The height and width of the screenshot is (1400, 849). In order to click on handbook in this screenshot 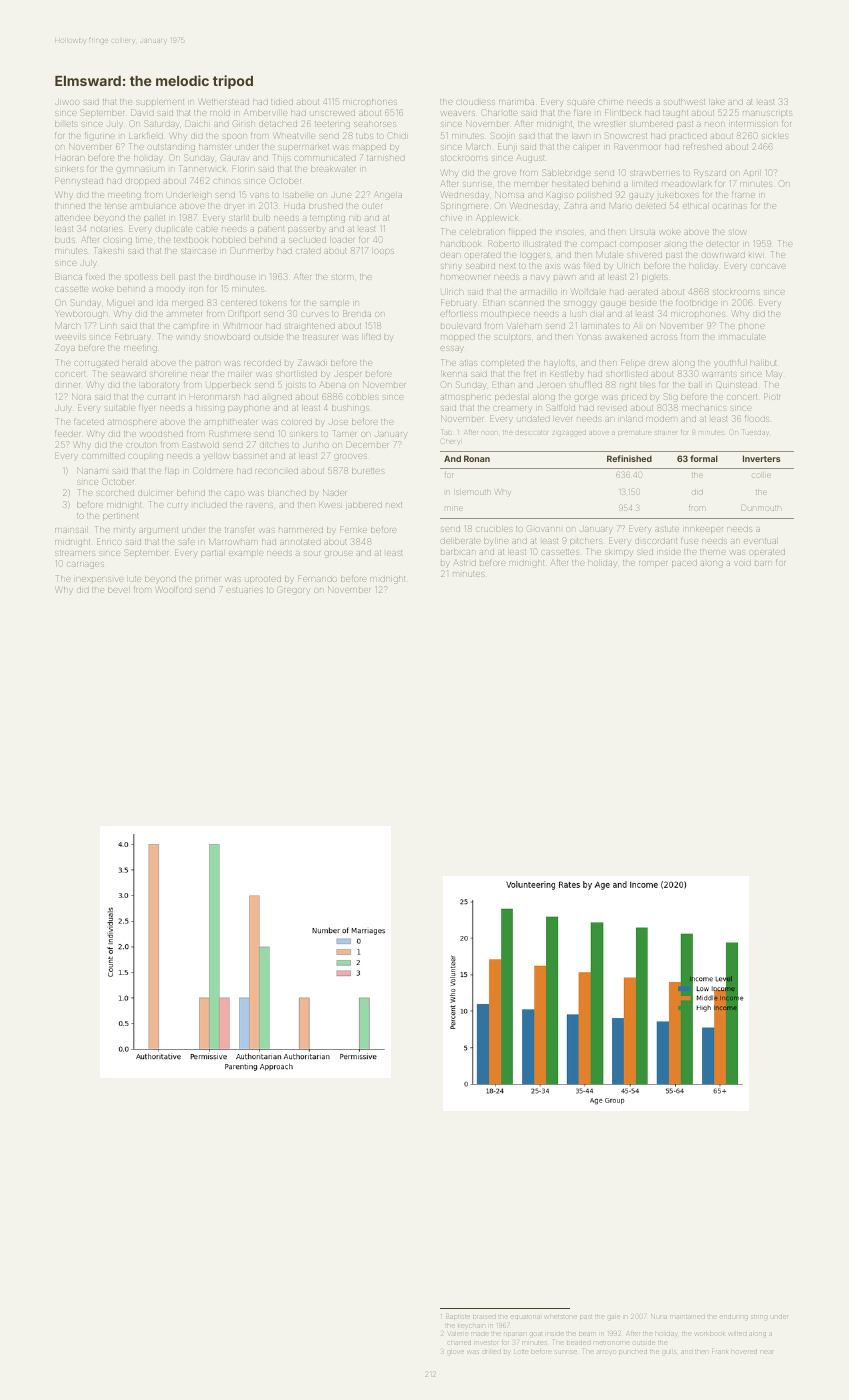, I will do `click(461, 244)`.
